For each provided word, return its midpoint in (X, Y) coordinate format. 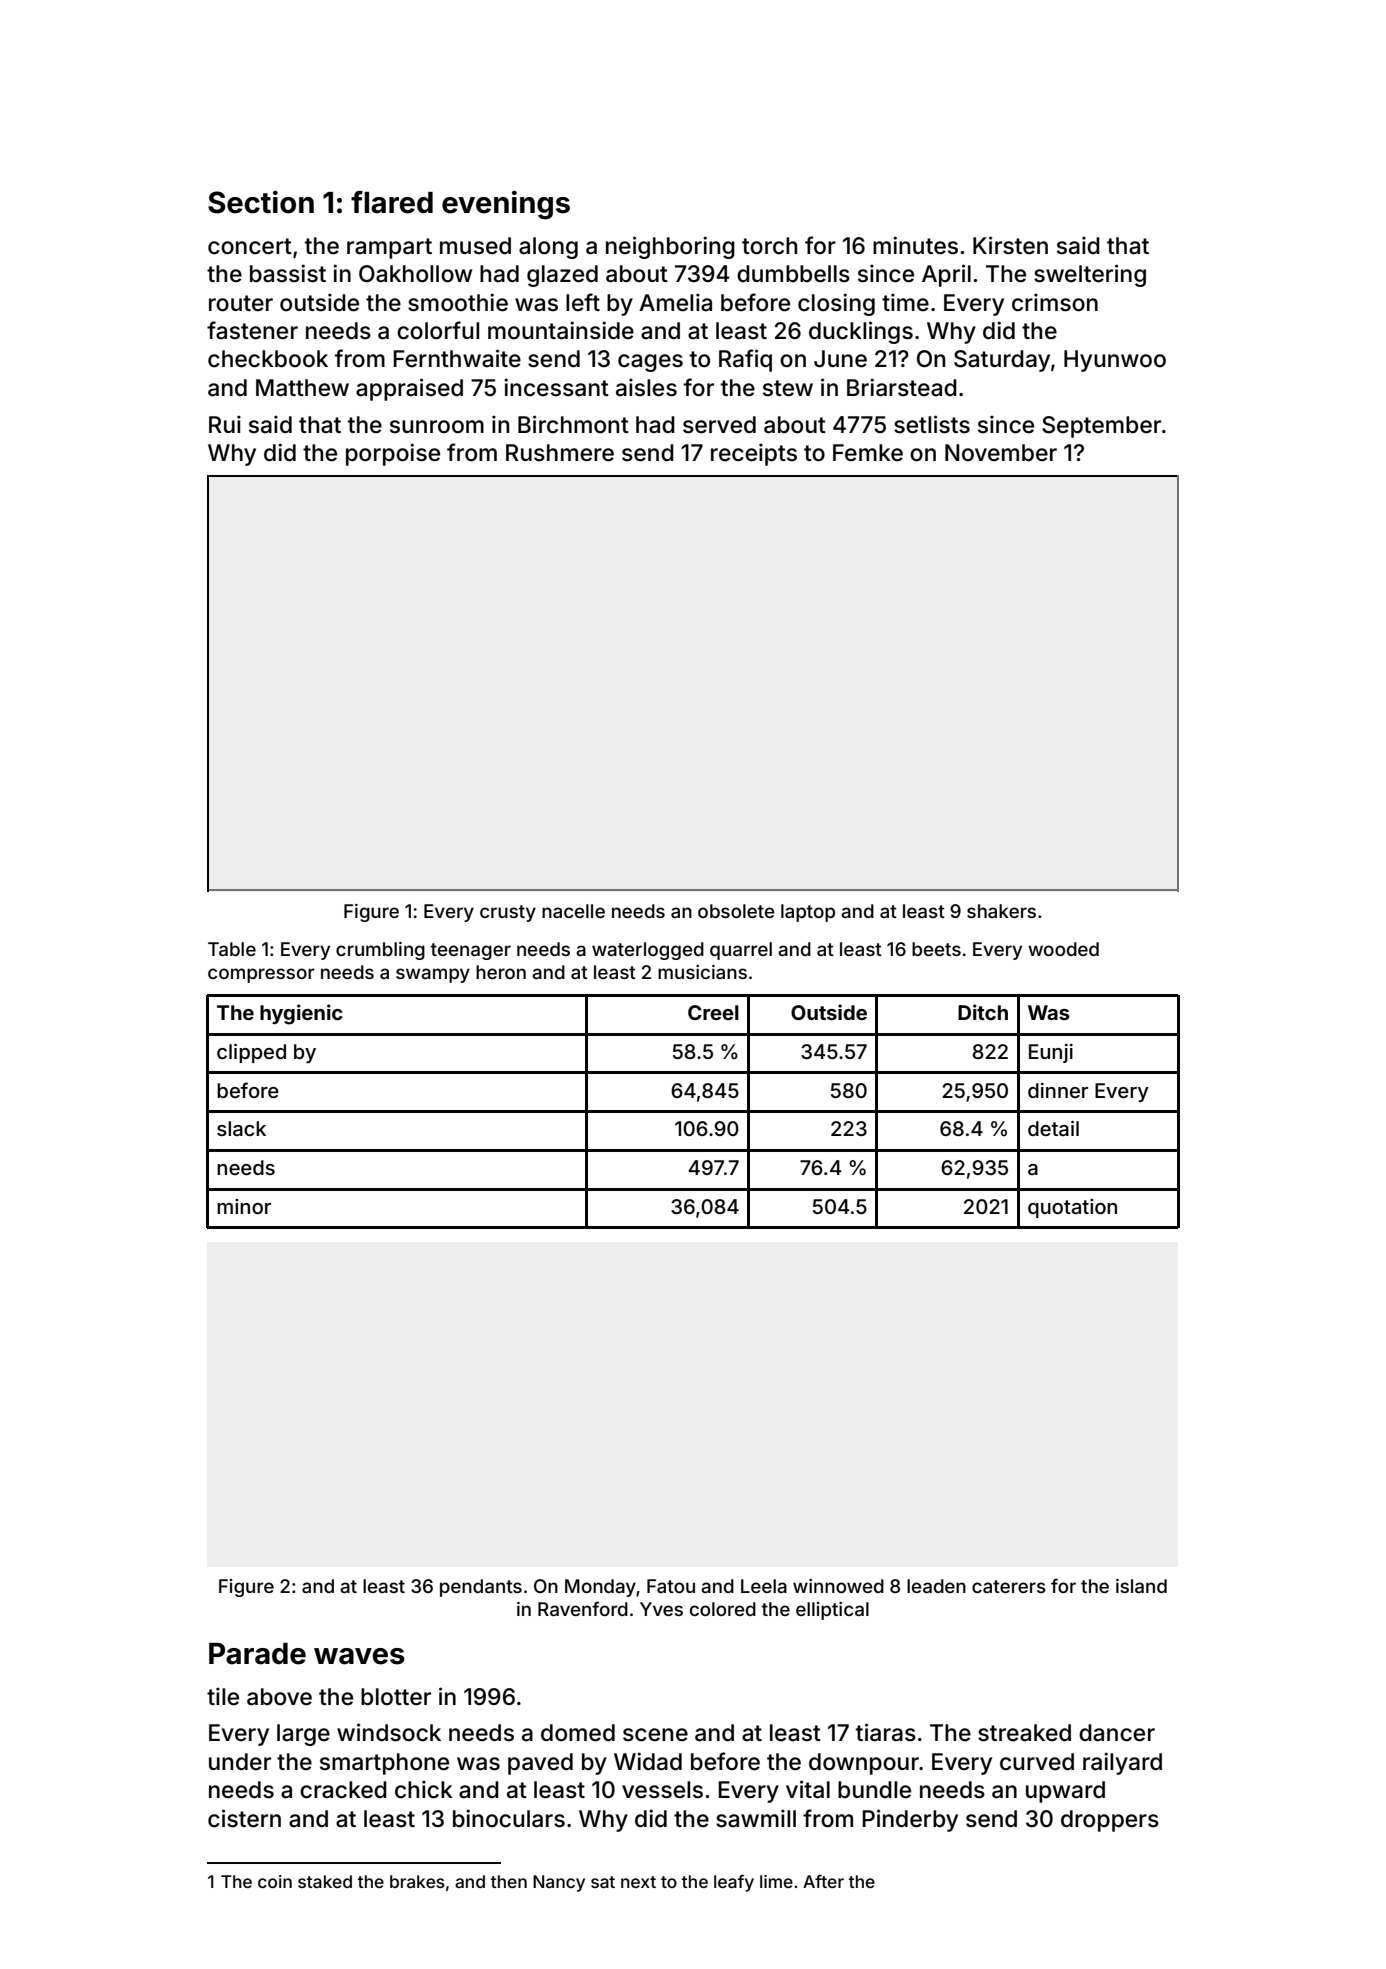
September (1101, 427)
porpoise (393, 454)
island (1141, 1586)
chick (424, 1789)
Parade (257, 1654)
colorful (438, 330)
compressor (261, 975)
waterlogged (648, 951)
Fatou (671, 1586)
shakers (1001, 911)
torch (769, 246)
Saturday (1002, 361)
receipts (754, 454)
